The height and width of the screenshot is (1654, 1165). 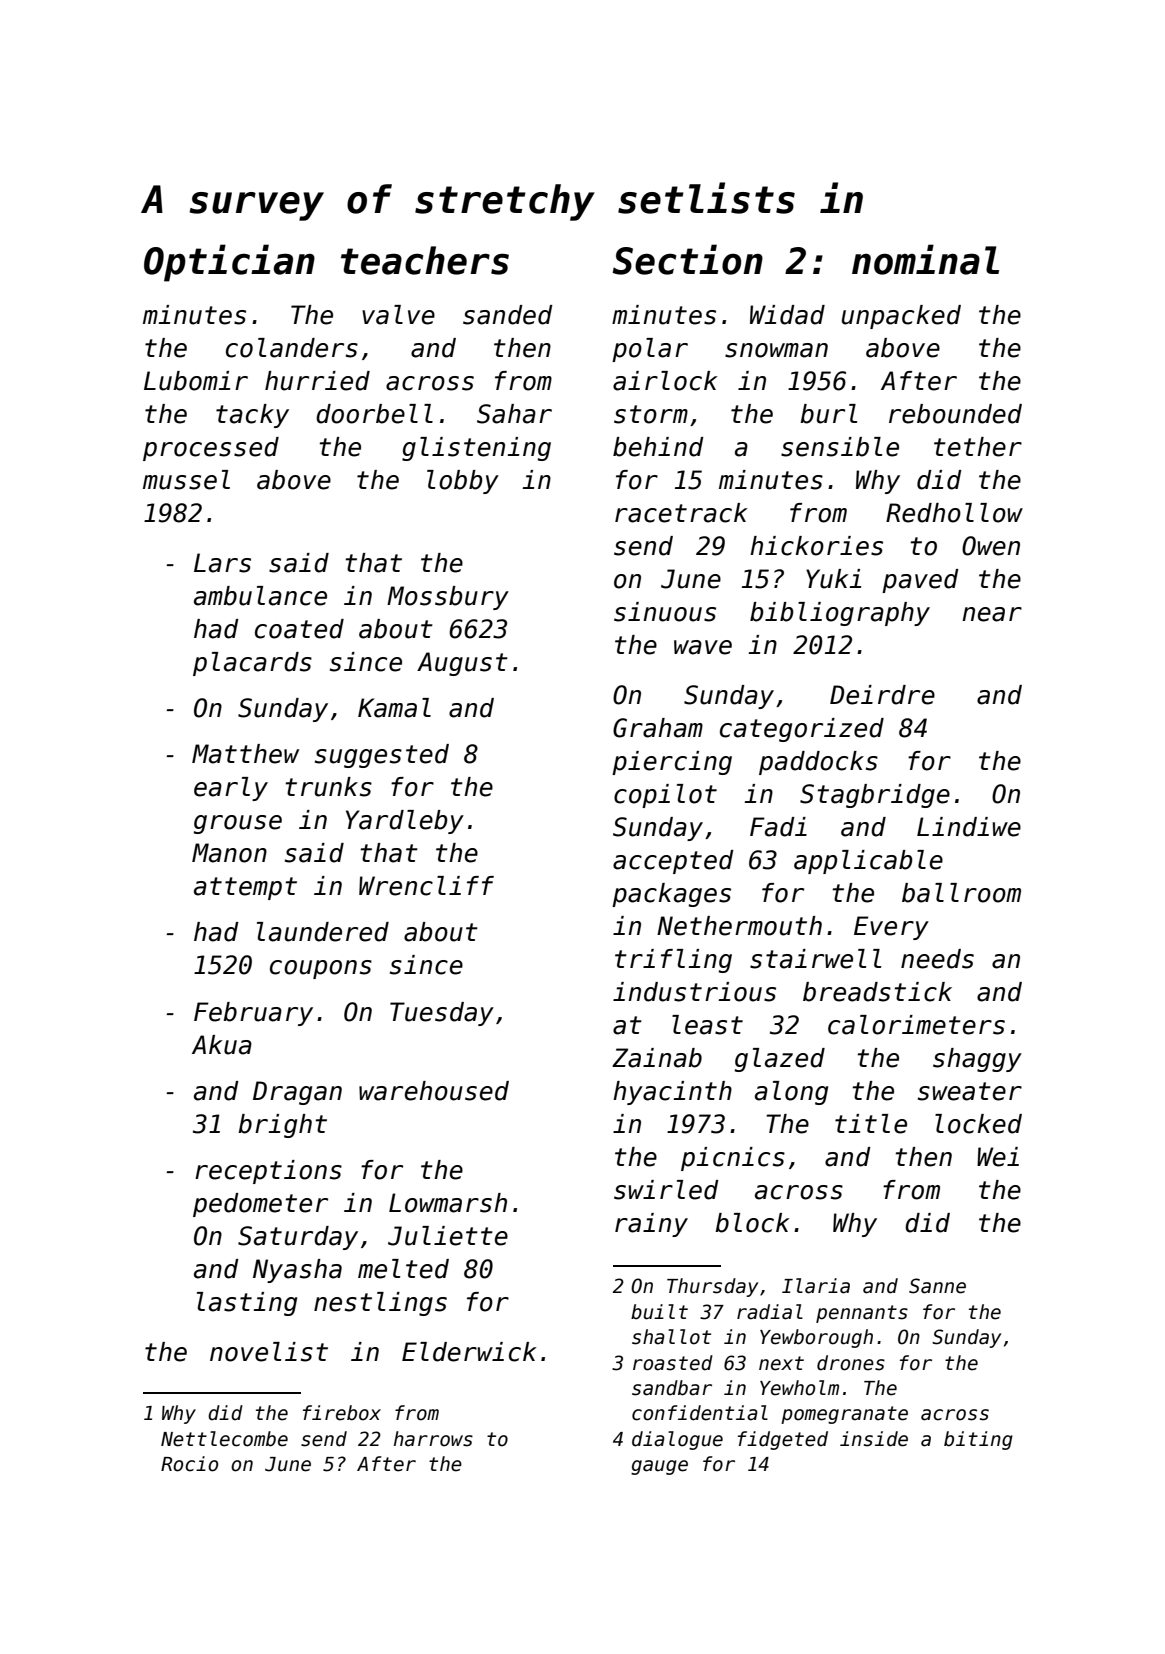 I want to click on Lubomir, so click(x=196, y=381).
